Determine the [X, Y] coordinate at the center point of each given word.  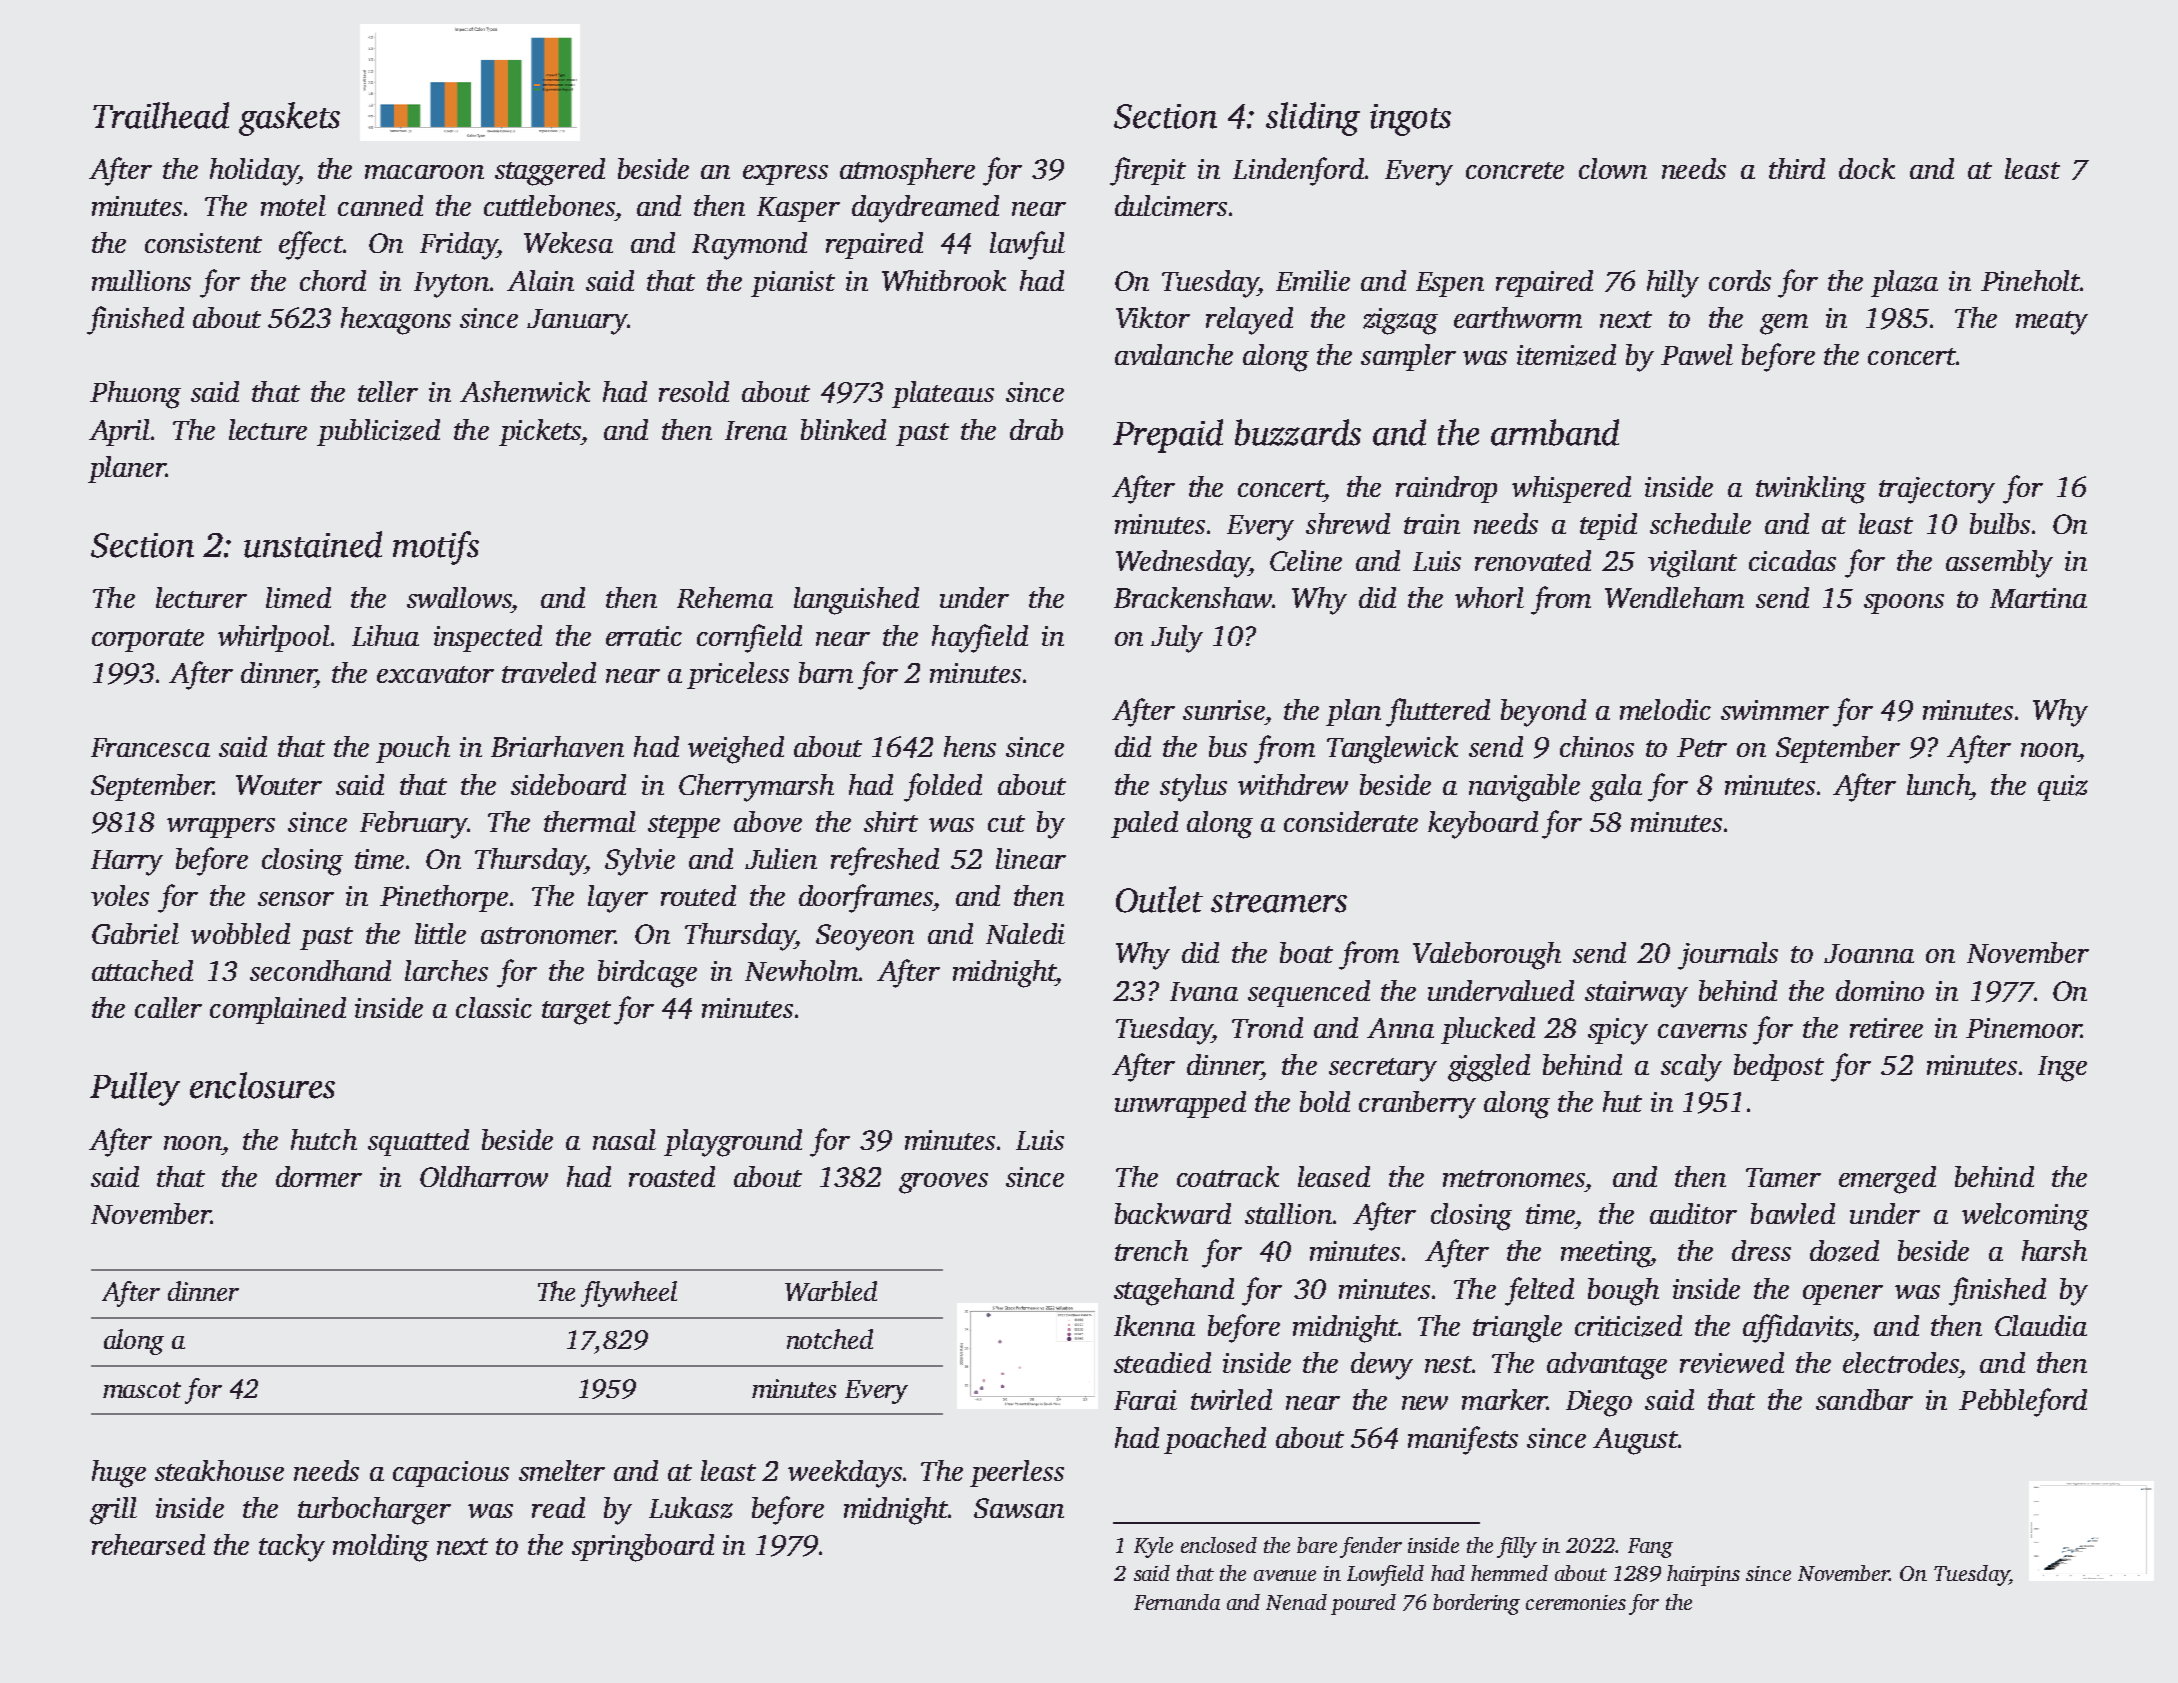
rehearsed [148, 1544]
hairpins [1703, 1575]
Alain [540, 280]
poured [1363, 1604]
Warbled [831, 1291]
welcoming [2025, 1217]
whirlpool [274, 638]
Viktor [1153, 317]
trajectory [1937, 490]
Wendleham [1674, 597]
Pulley [135, 1089]
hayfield [980, 638]
